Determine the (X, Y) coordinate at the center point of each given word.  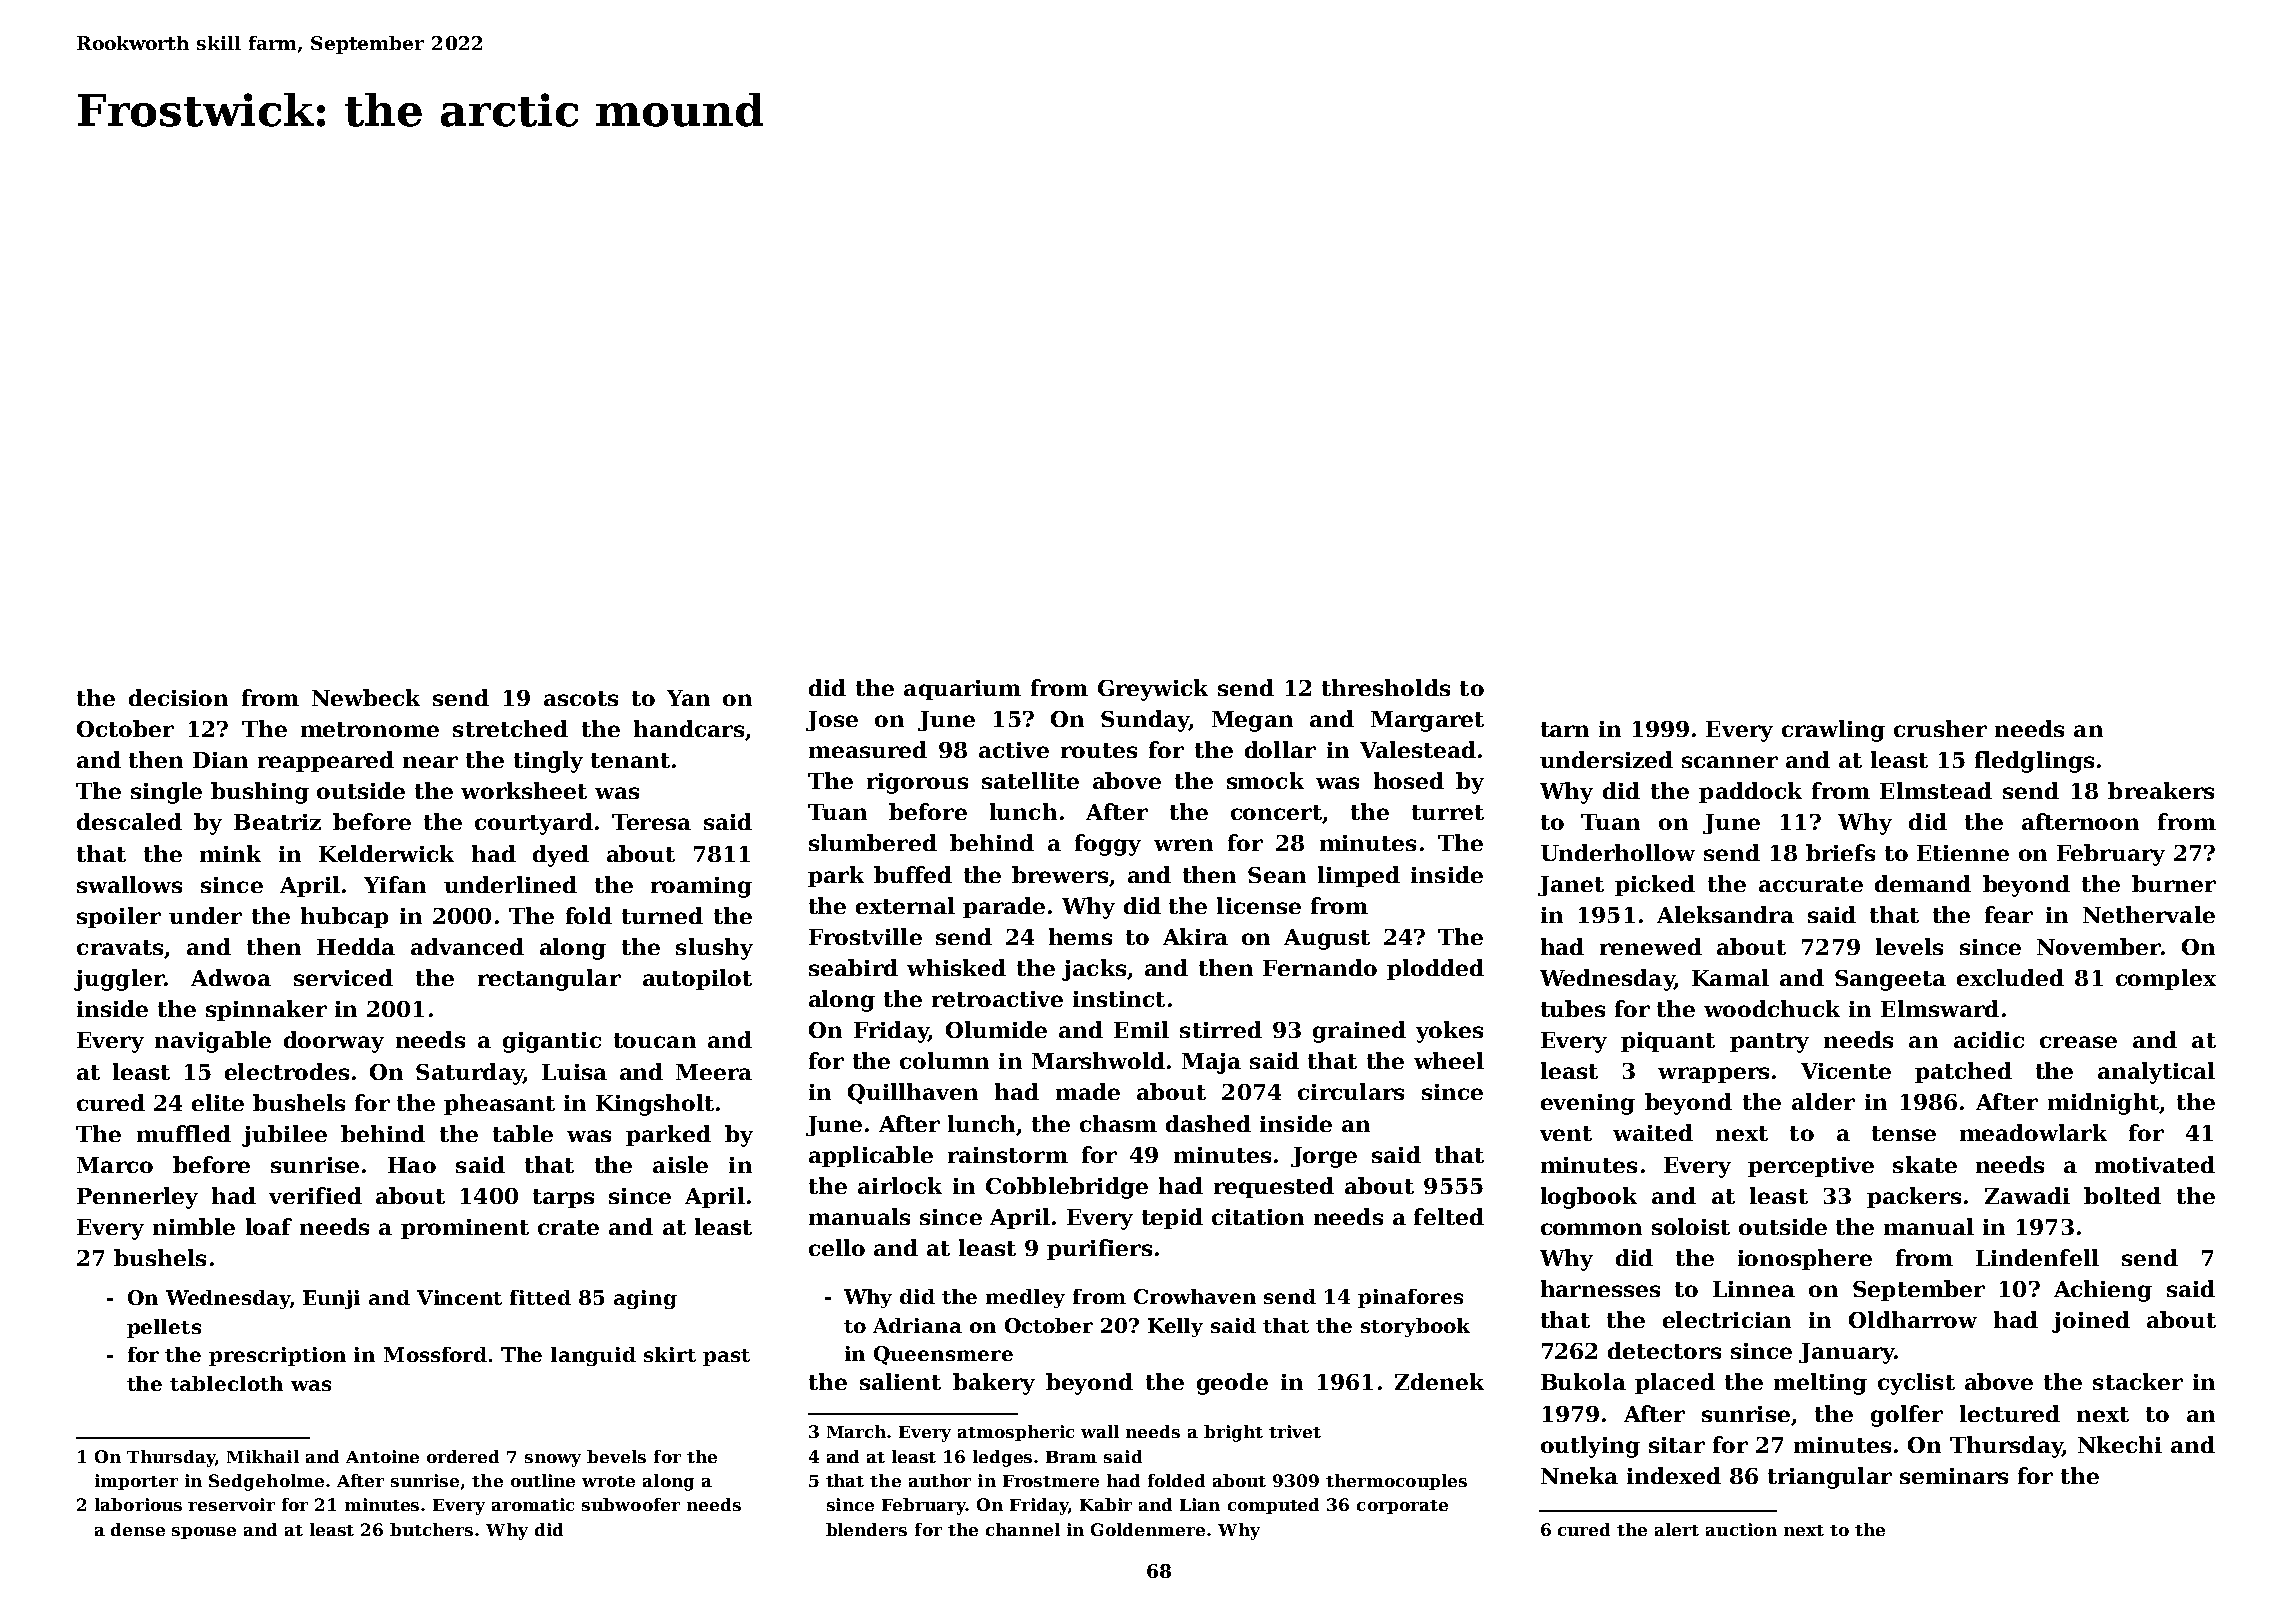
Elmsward (1940, 1008)
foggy (1108, 845)
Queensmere (943, 1355)
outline (543, 1480)
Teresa (651, 822)
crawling (1833, 731)
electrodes (287, 1071)
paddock (1750, 792)
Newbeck (366, 697)
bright (1233, 1433)
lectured (2010, 1413)
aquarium (962, 690)
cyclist (1916, 1384)
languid (593, 1356)
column (944, 1060)
